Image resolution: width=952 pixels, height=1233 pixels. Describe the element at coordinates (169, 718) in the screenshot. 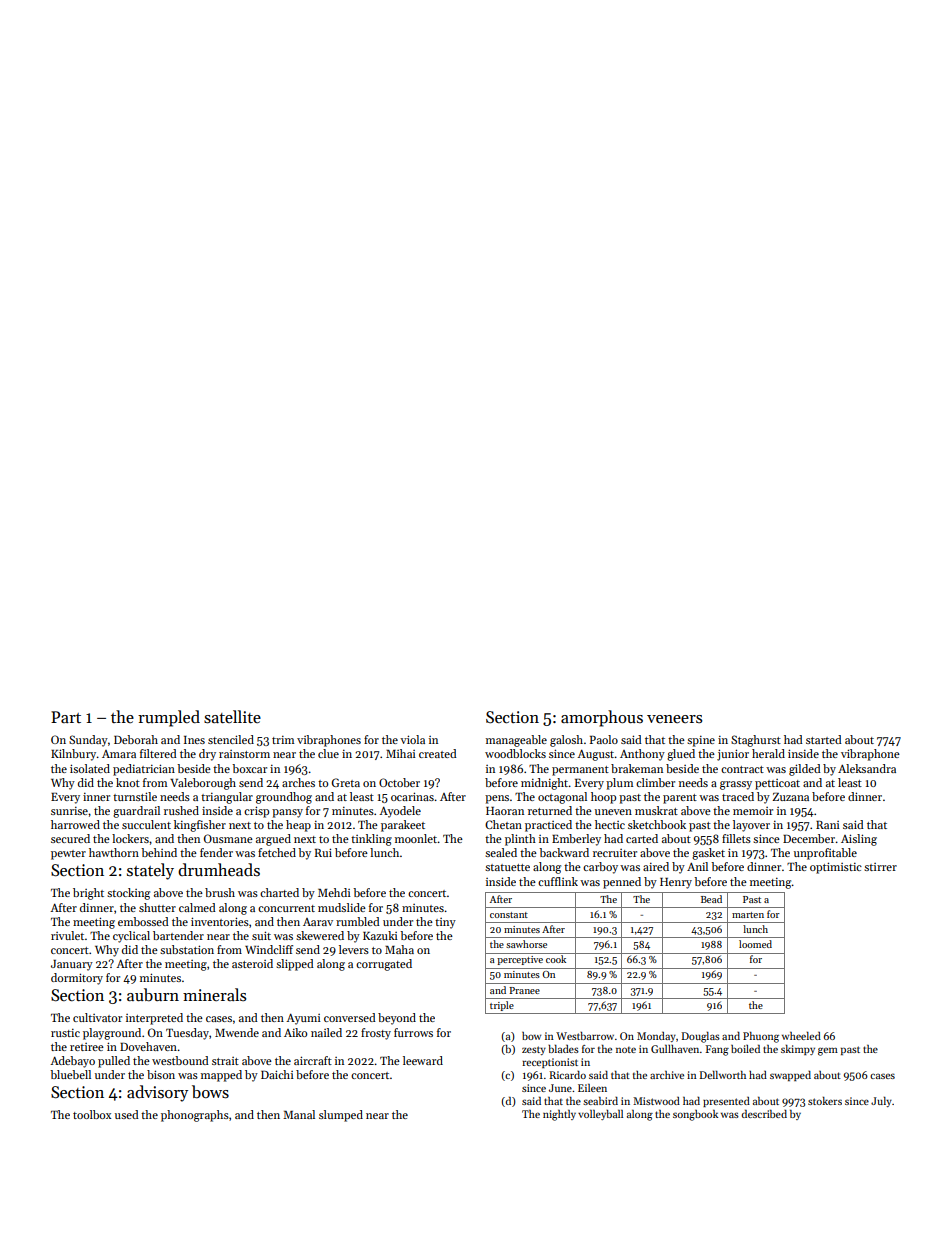

I see `rumpled` at that location.
